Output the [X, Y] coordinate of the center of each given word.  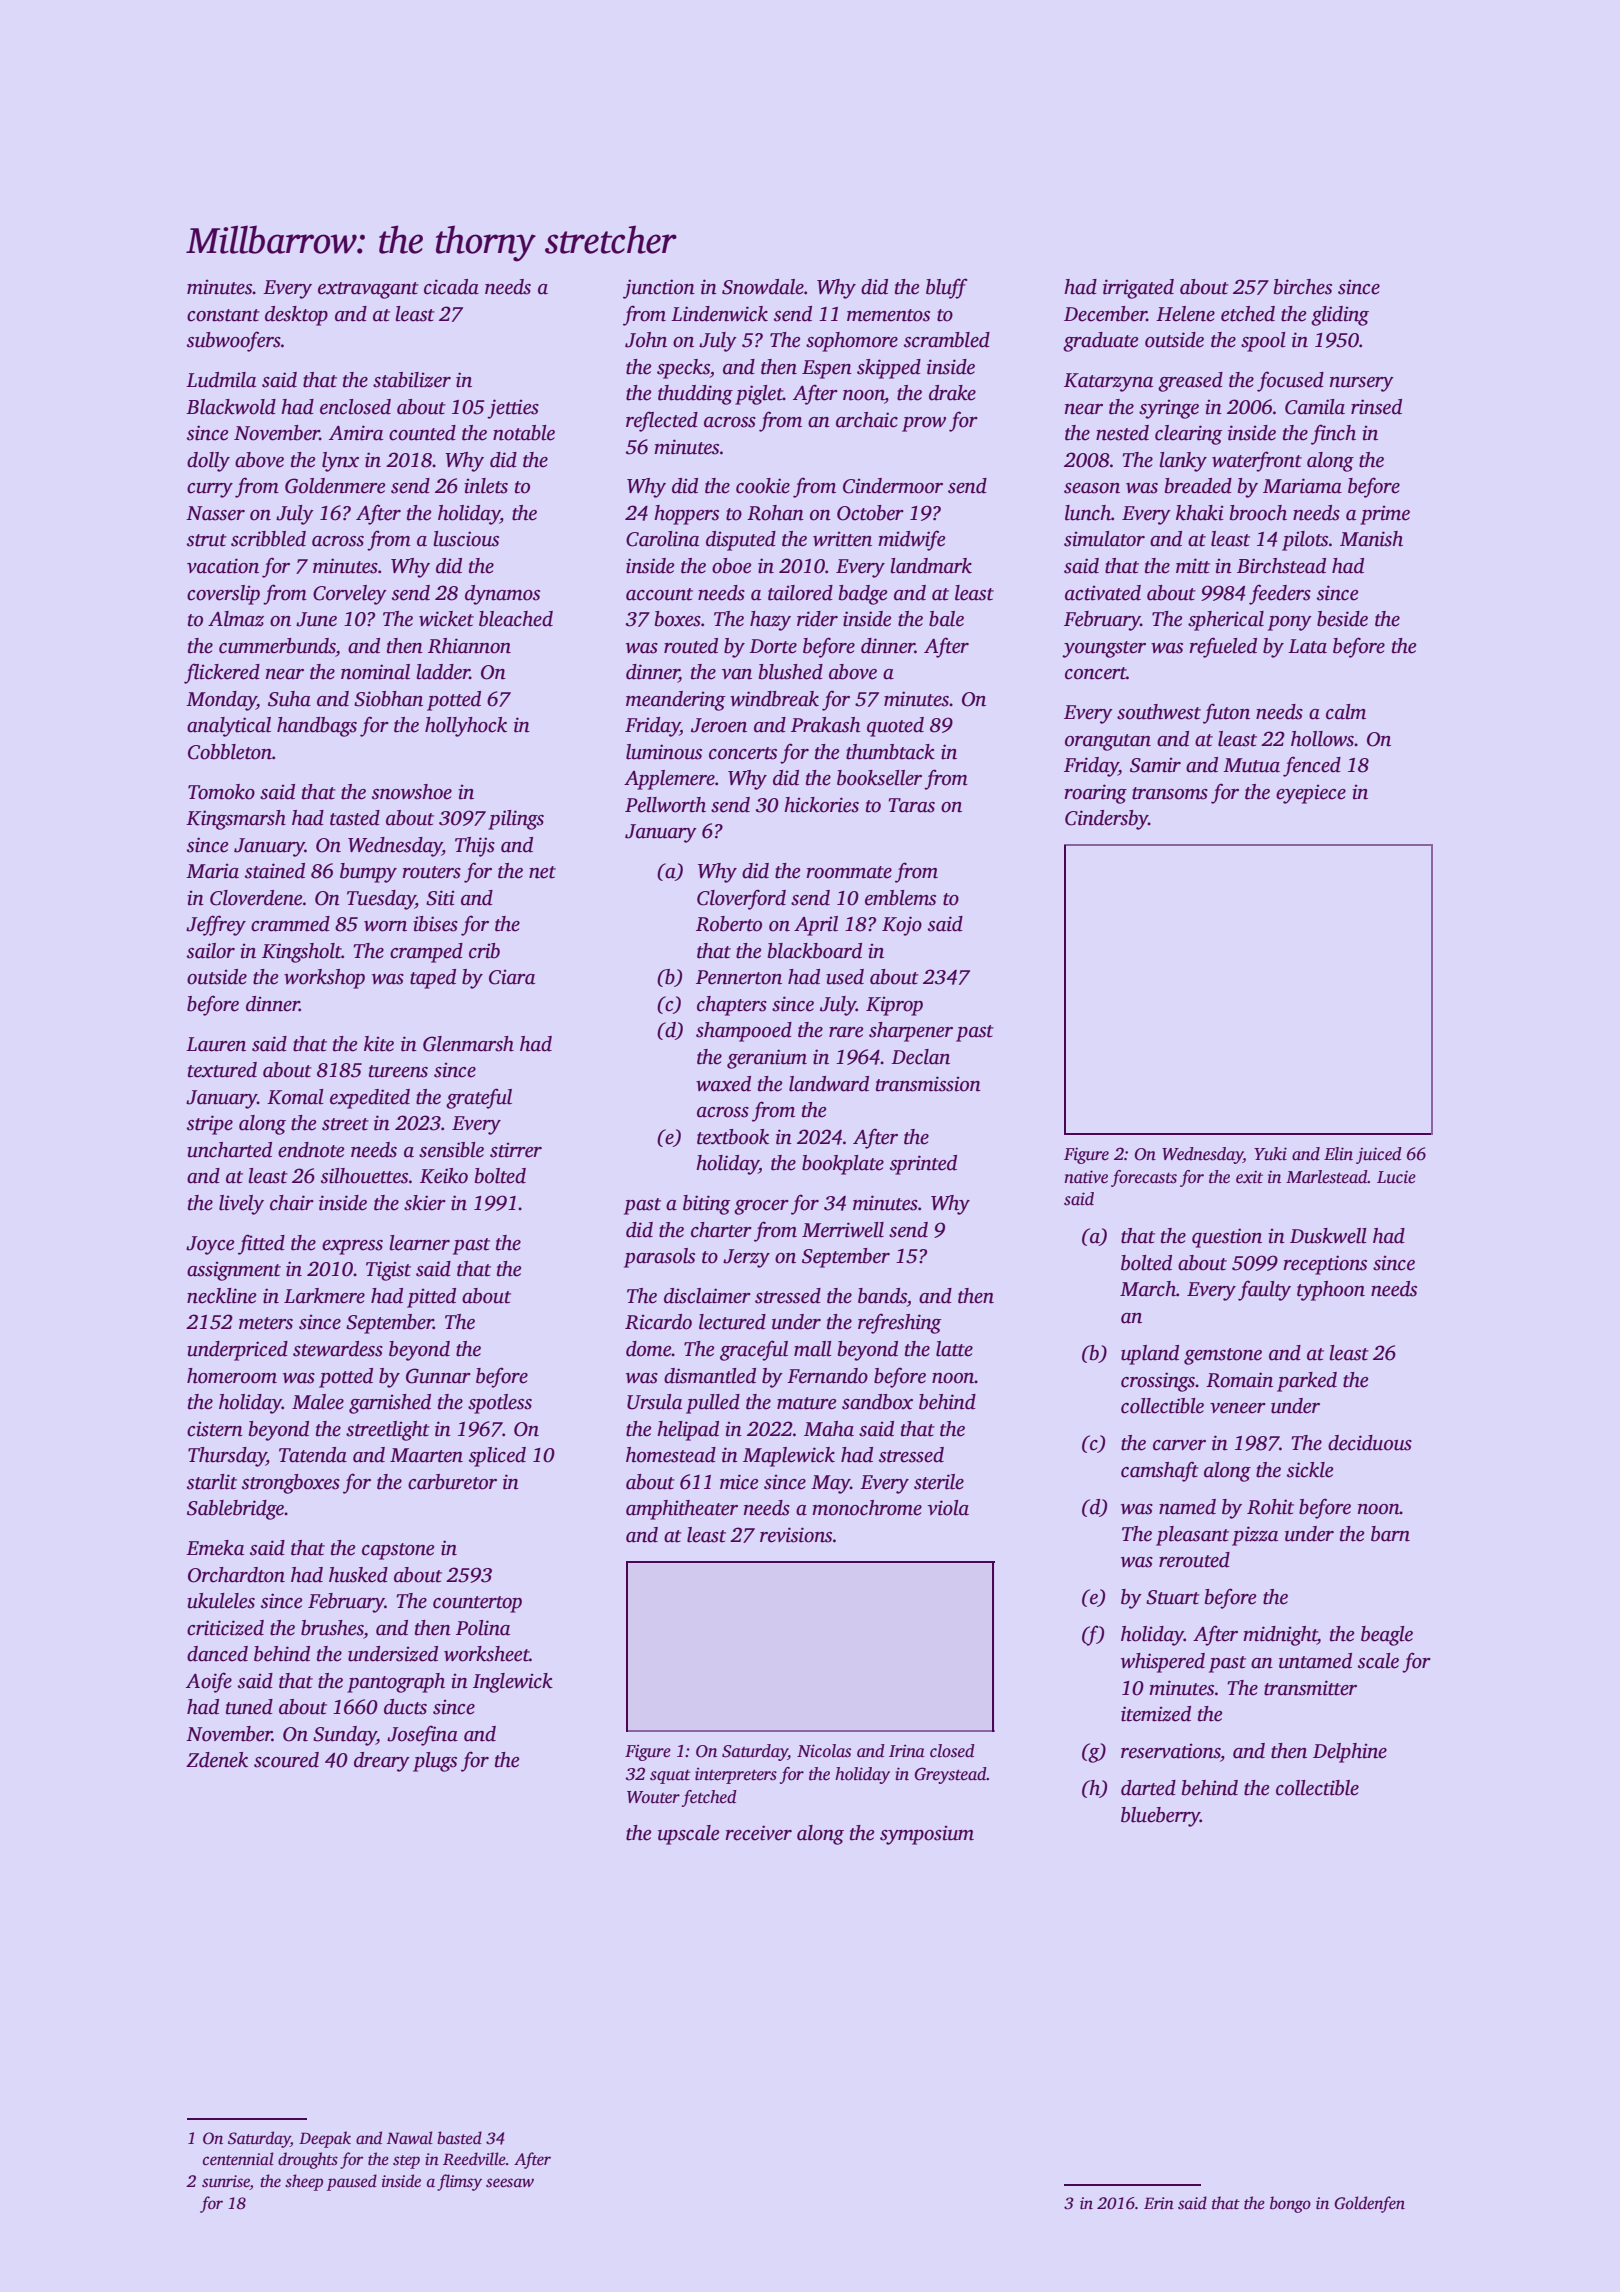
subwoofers [234, 341]
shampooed [744, 1032]
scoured [286, 1760]
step [406, 2162]
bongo [1290, 2204]
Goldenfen [1369, 2204]
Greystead [951, 1775]
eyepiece [1311, 794]
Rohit [1270, 1507]
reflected [662, 421]
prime [1385, 515]
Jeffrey [216, 925]
